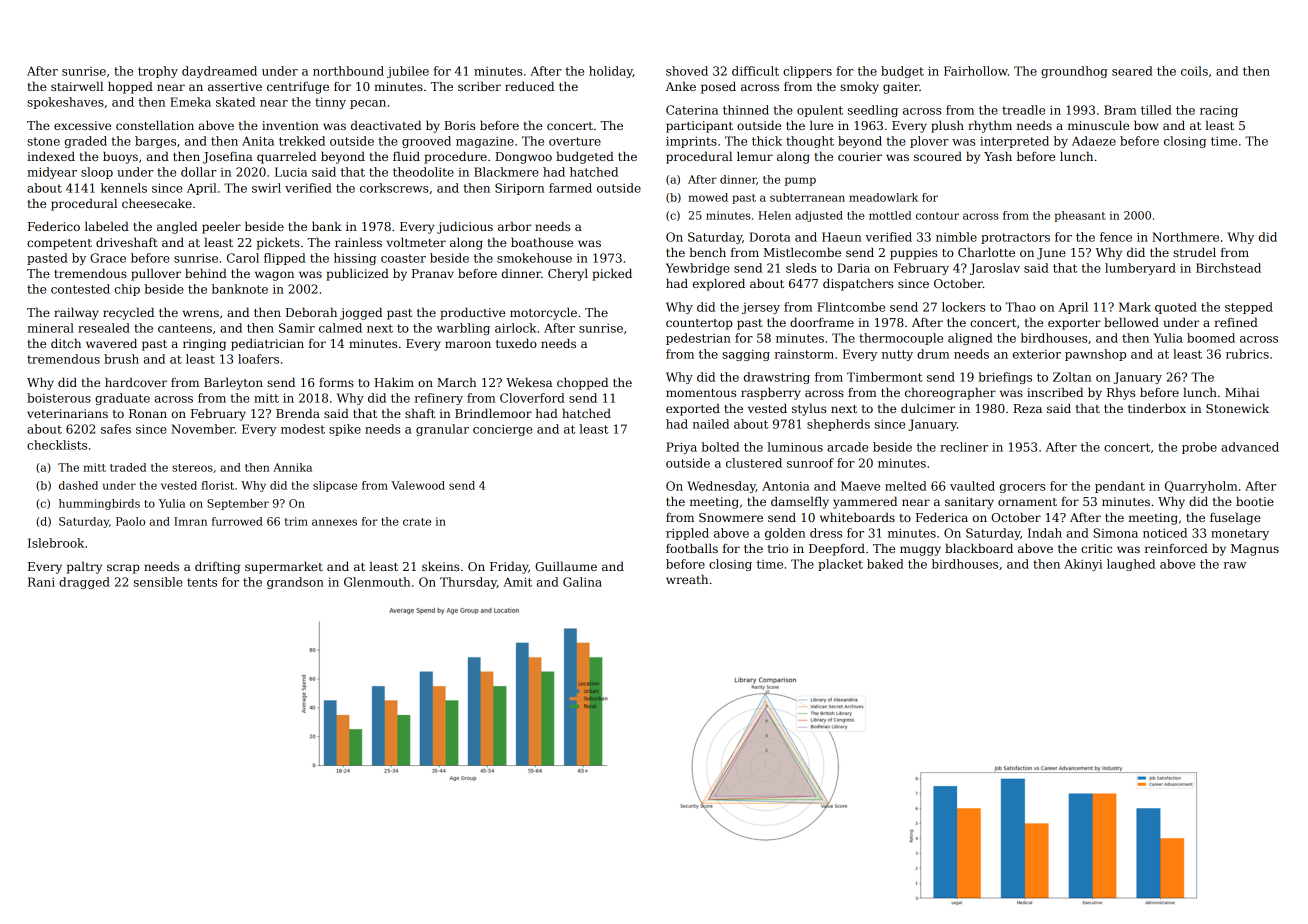 The width and height of the screenshot is (1308, 924). Describe the element at coordinates (822, 322) in the screenshot. I see `doorframe` at that location.
